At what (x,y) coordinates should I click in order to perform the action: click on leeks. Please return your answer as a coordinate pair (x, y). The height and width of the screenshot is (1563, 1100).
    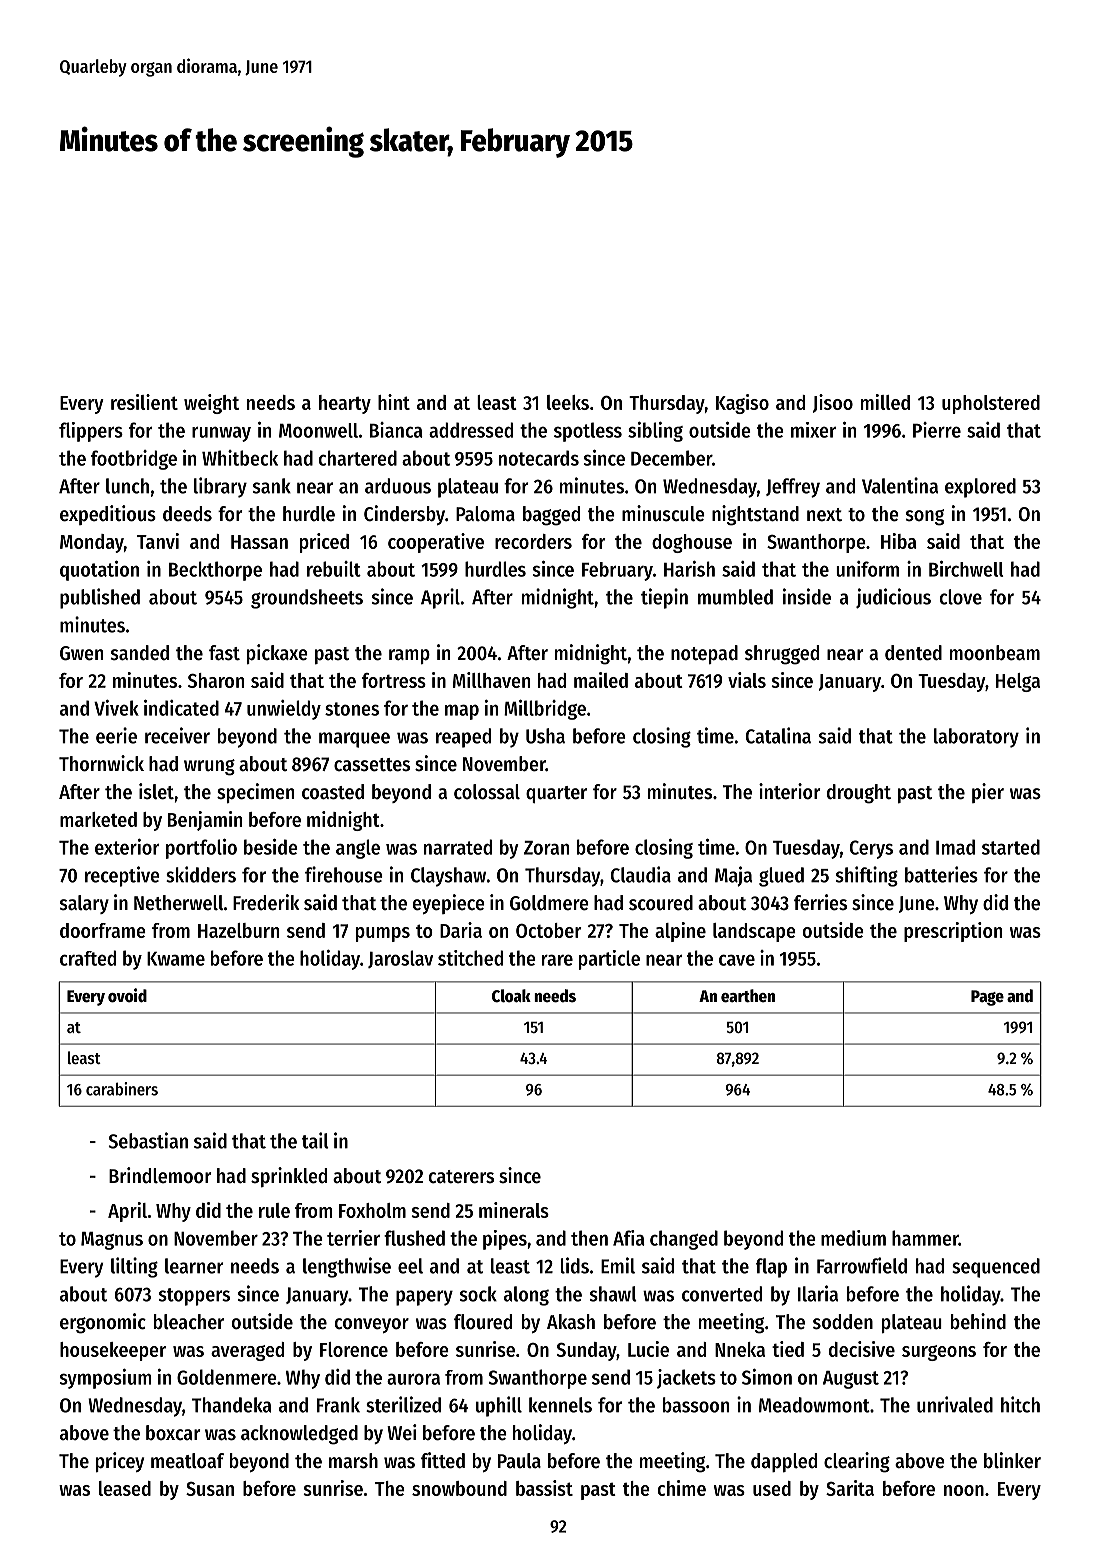
    Looking at the image, I should click on (568, 402).
